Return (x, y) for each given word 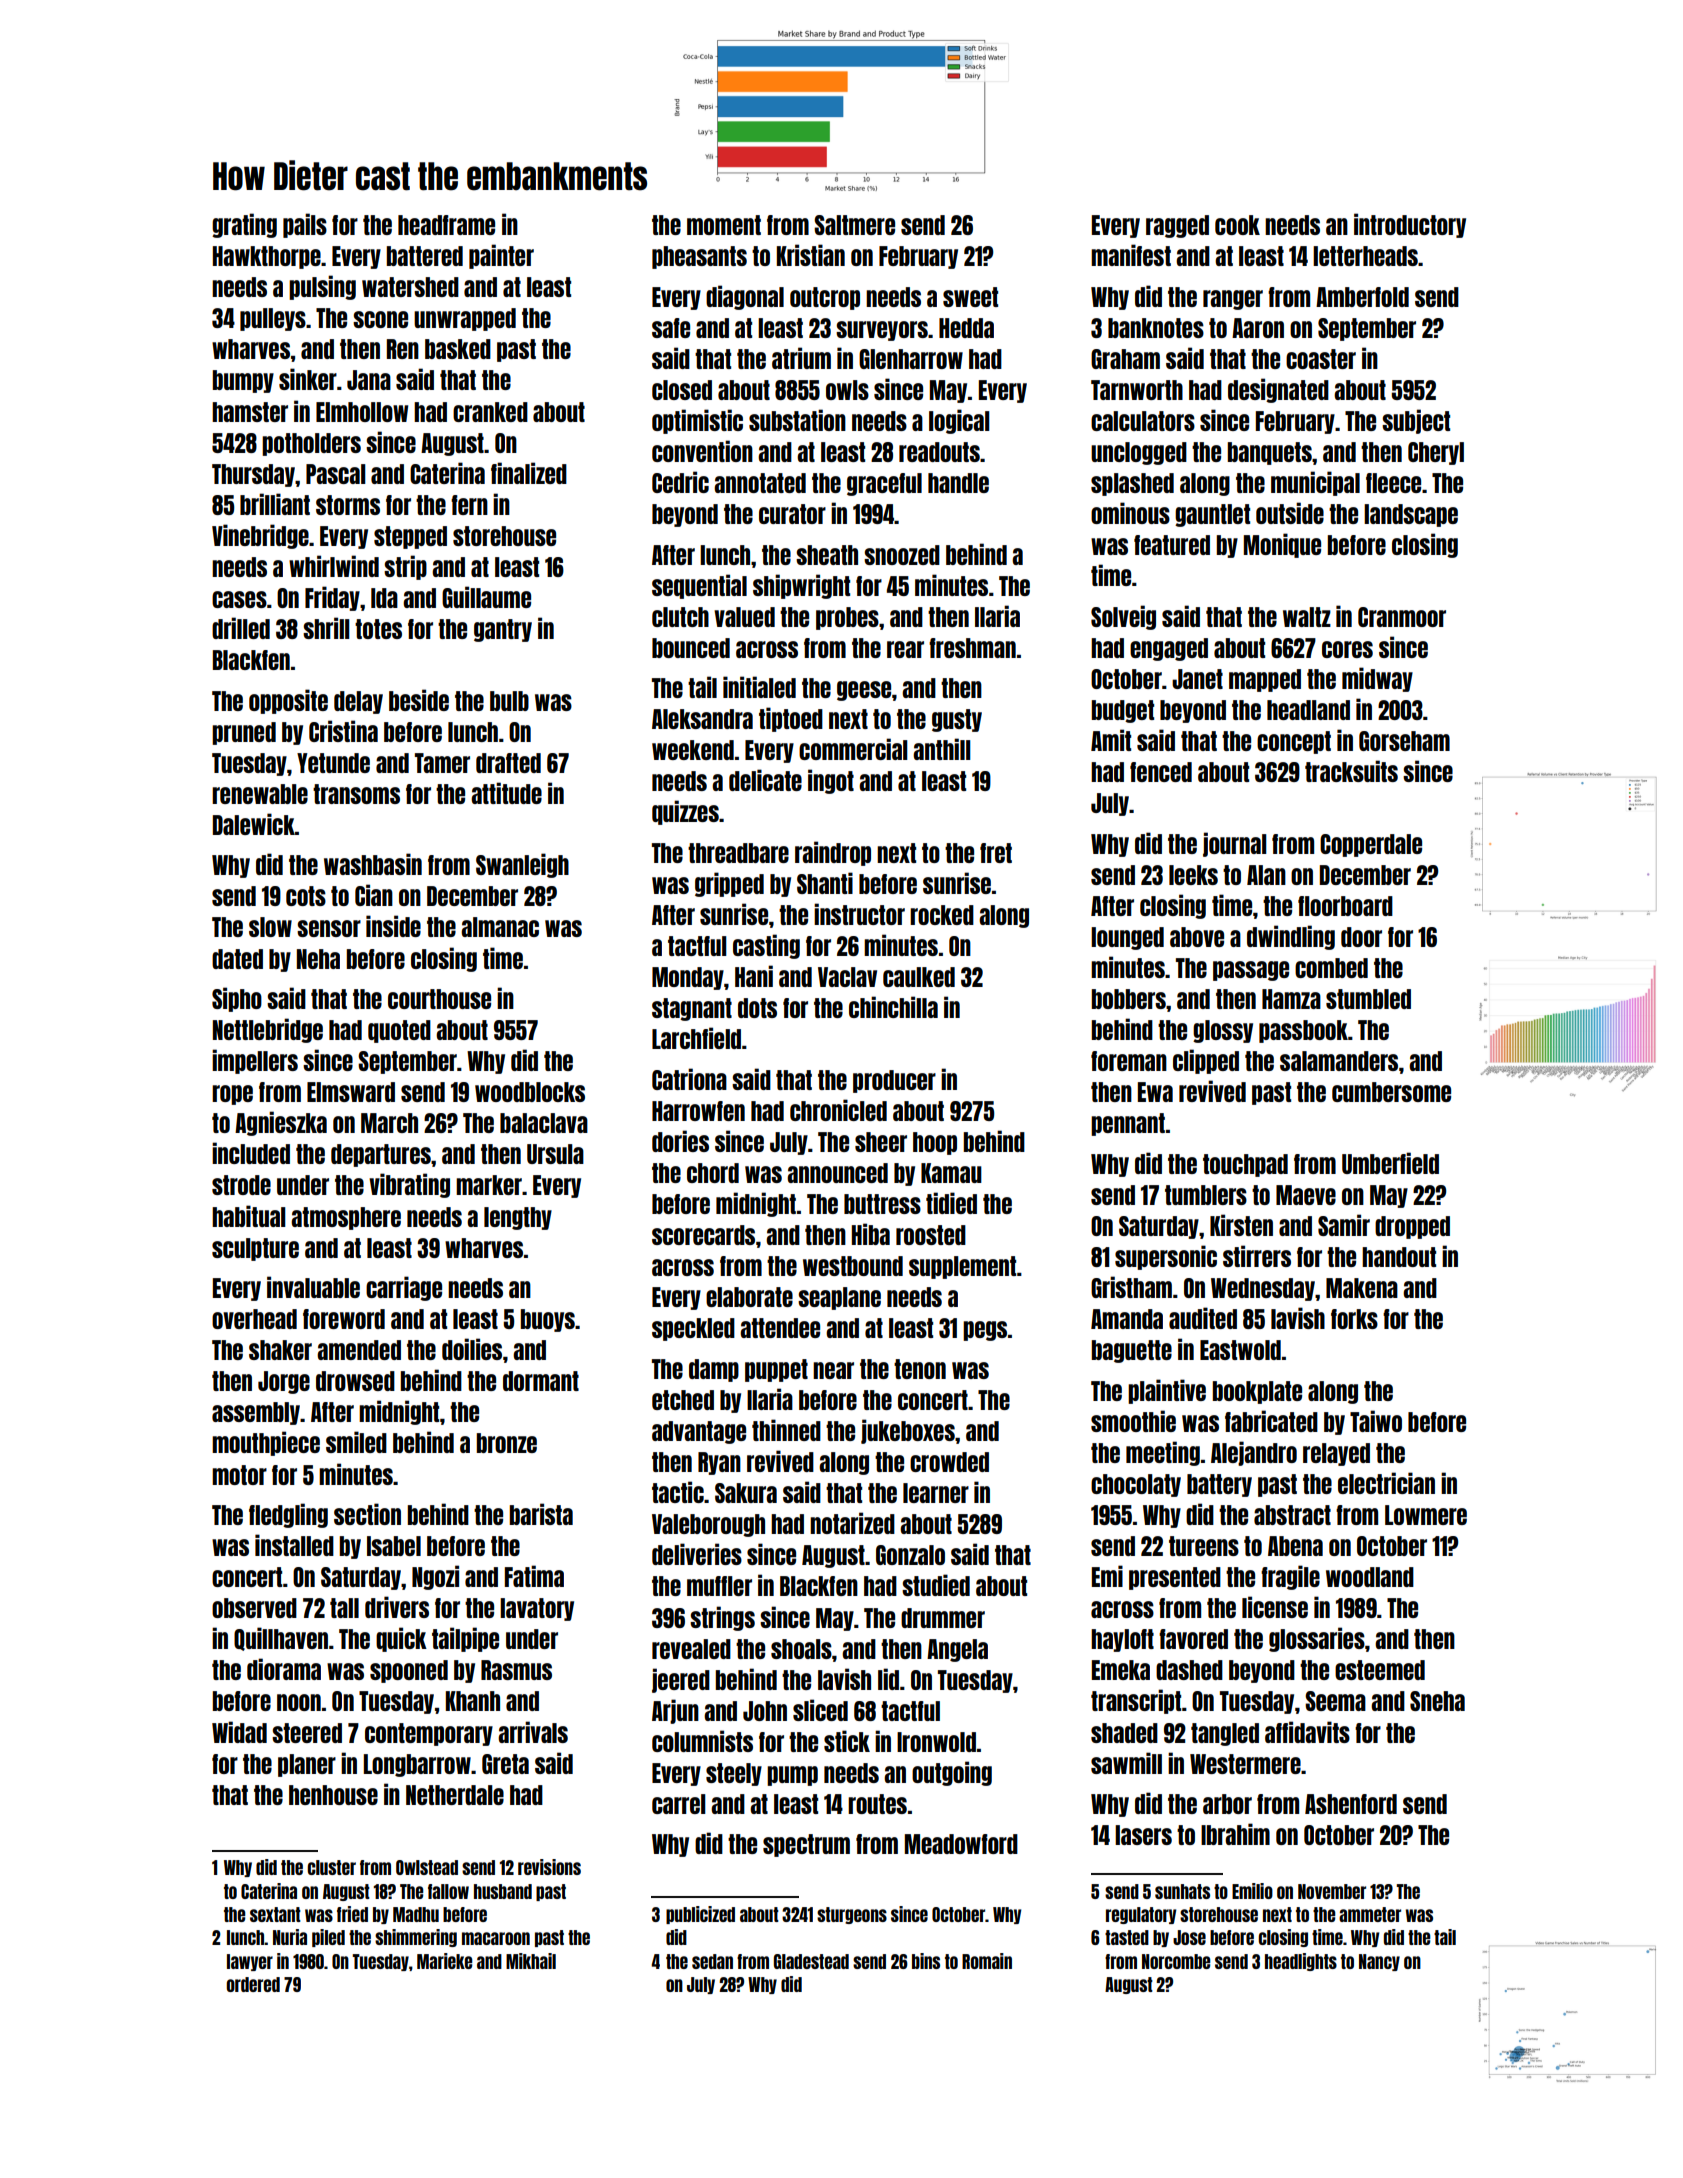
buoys (548, 1320)
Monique (1282, 545)
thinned (786, 1430)
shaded (1124, 1733)
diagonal (745, 297)
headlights (1301, 1962)
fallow (448, 1891)
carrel (679, 1804)
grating (244, 225)
